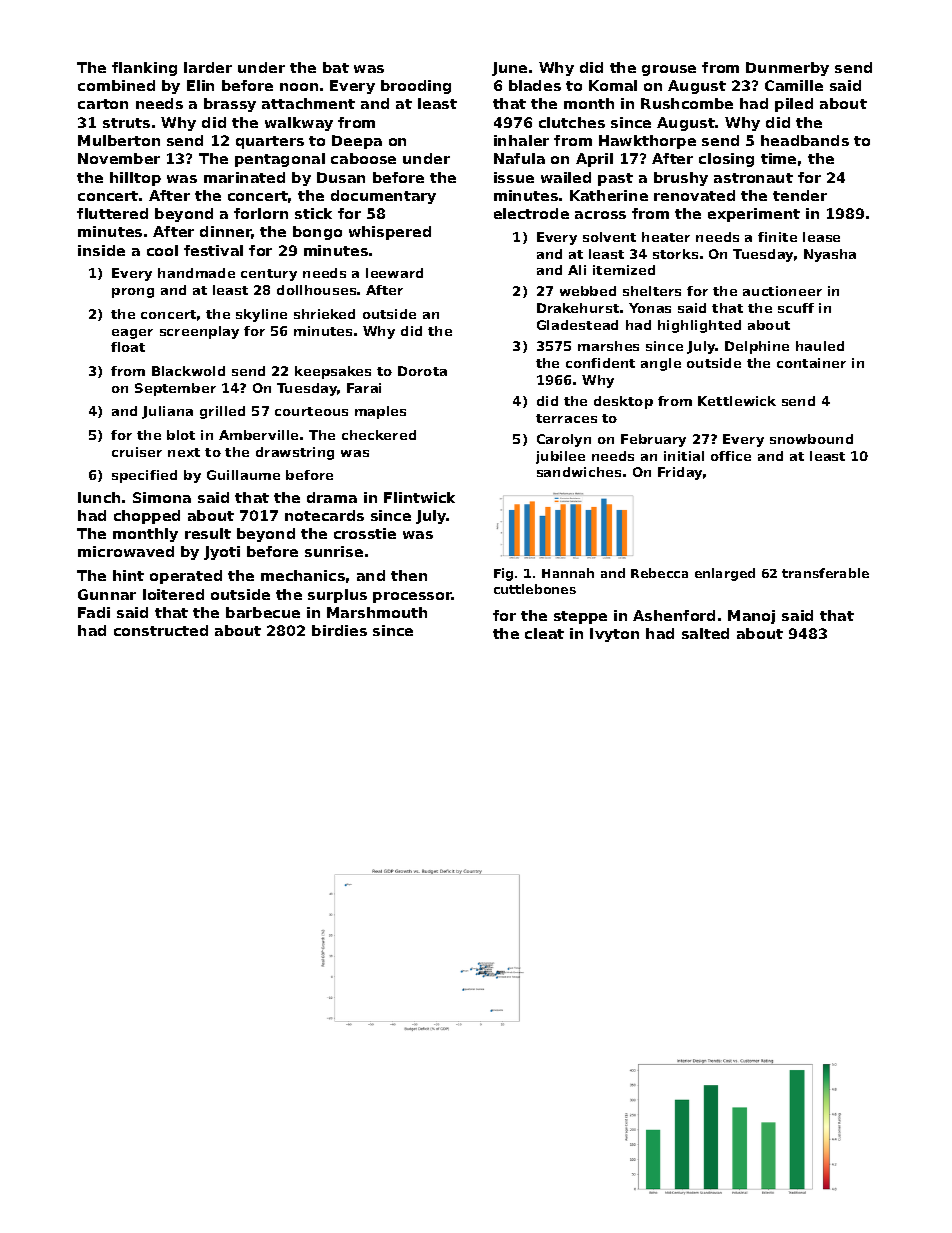 The height and width of the document is (1233, 952). What do you see at coordinates (126, 123) in the document?
I see `struts` at bounding box center [126, 123].
